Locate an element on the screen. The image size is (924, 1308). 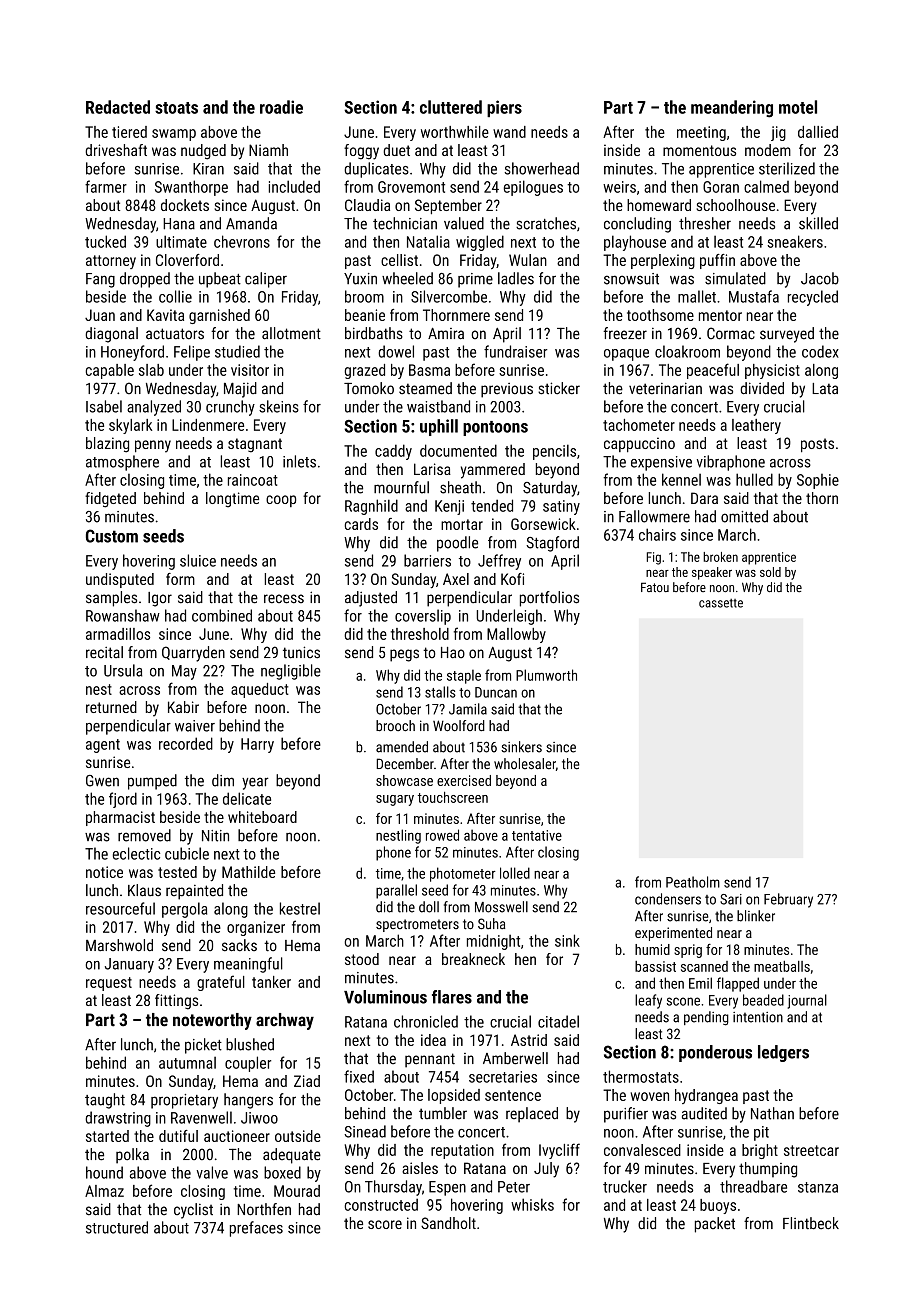
structured is located at coordinates (117, 1227).
